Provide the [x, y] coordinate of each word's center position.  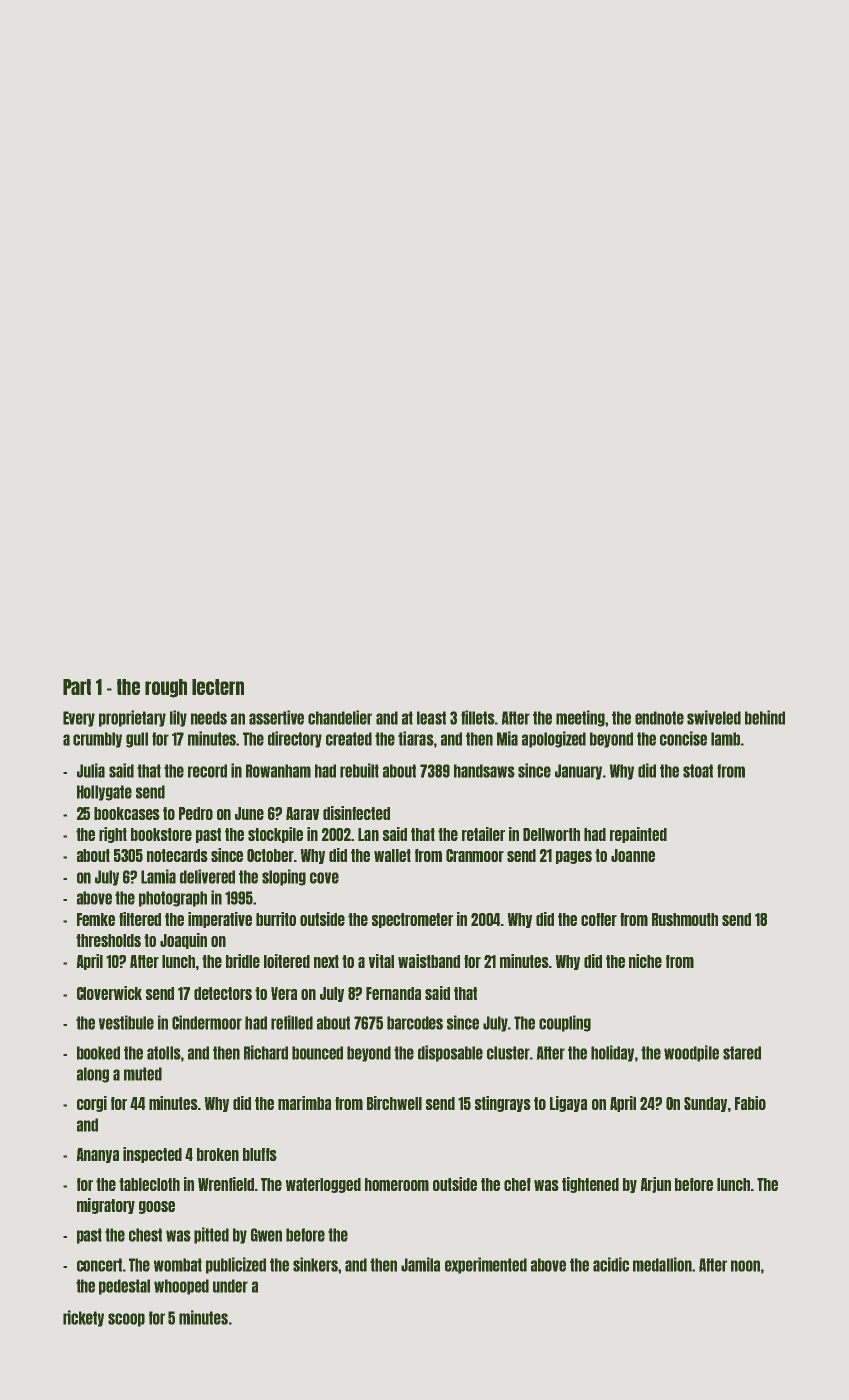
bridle [243, 961]
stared [742, 1053]
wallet [392, 855]
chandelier [340, 717]
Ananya [98, 1155]
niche [645, 961]
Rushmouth [685, 919]
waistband [429, 961]
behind [765, 717]
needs [209, 718]
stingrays [503, 1104]
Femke [96, 919]
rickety [83, 1318]
